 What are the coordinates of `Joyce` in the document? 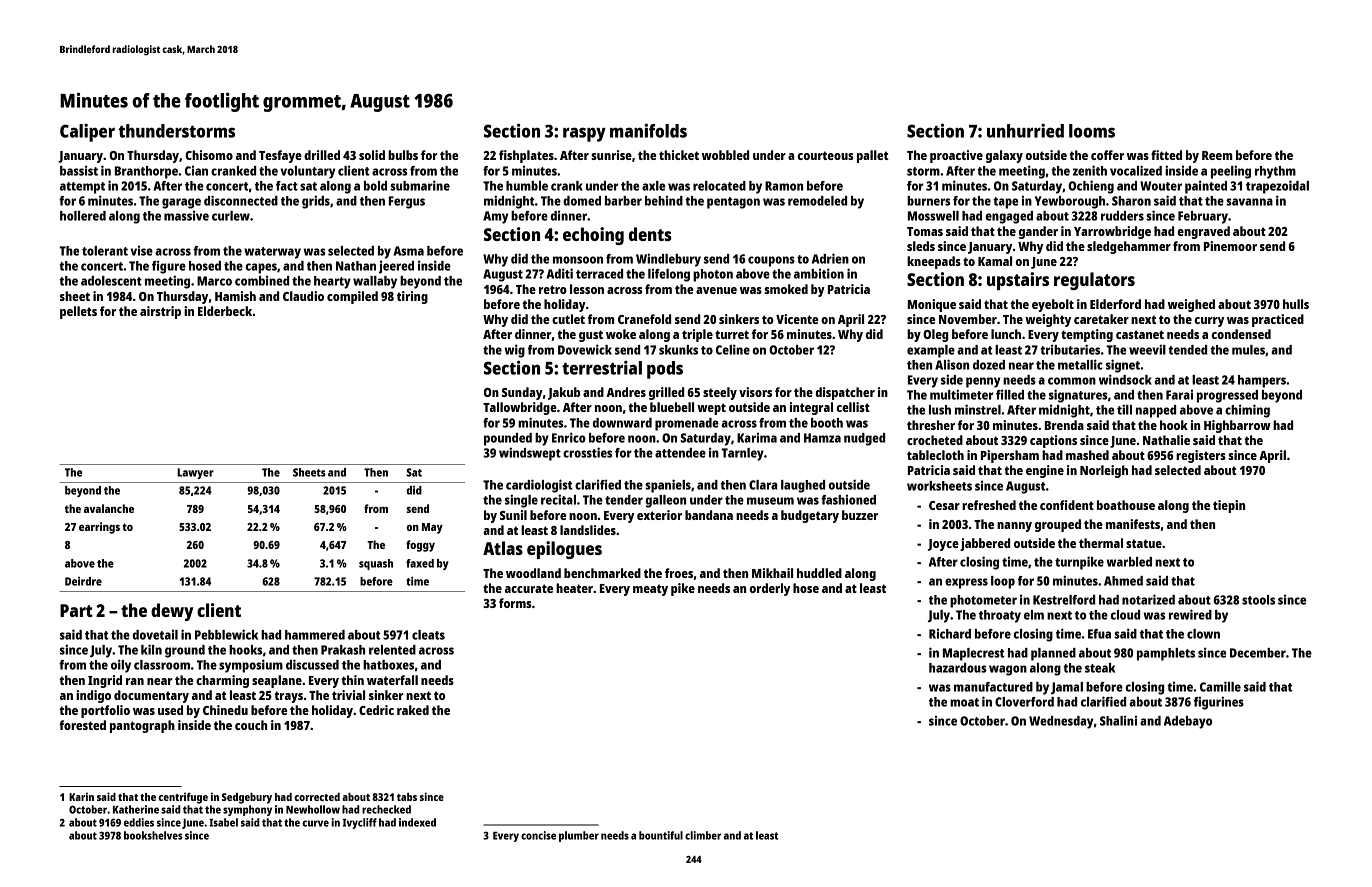 It's located at (943, 545).
